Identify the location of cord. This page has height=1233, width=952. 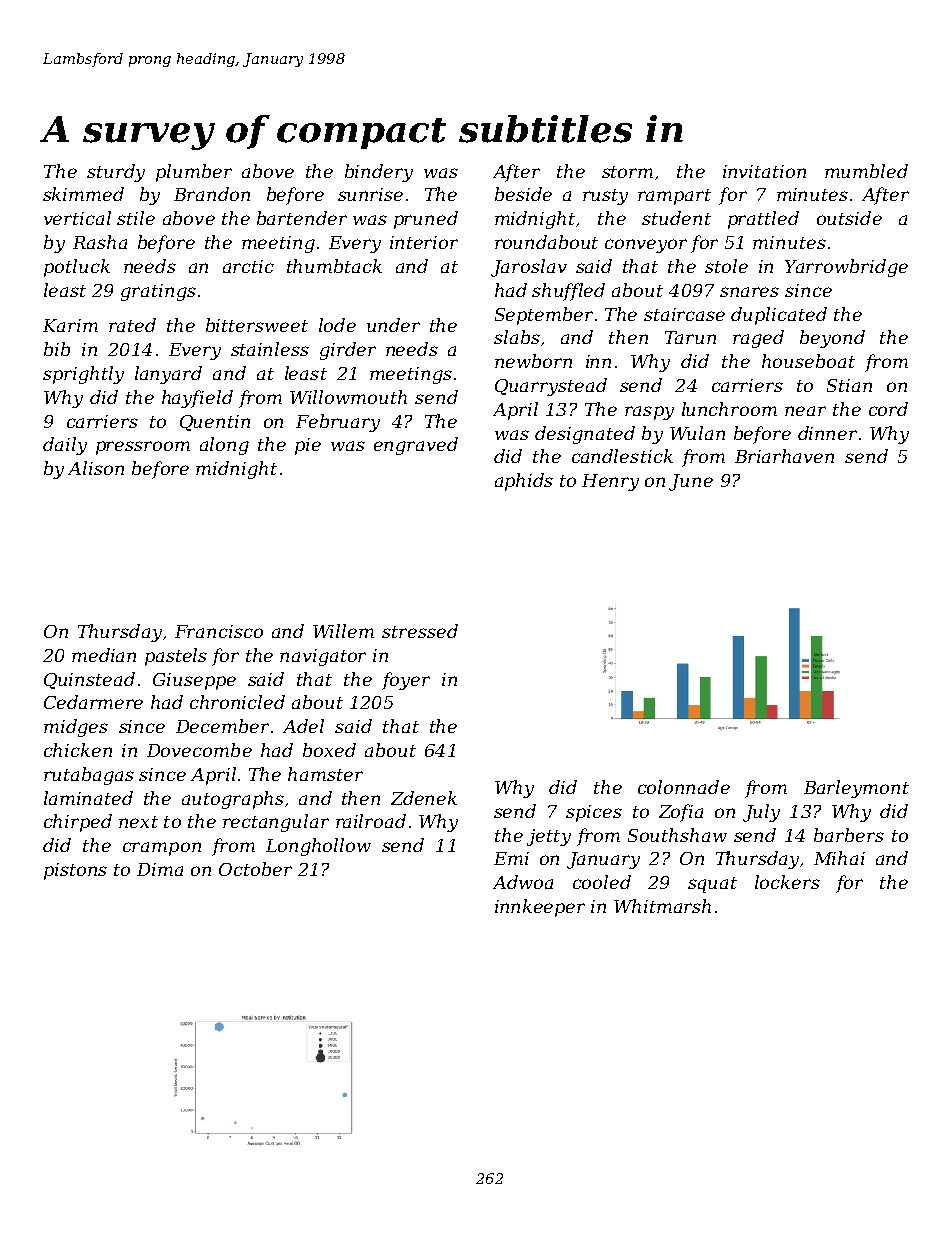
(888, 409).
